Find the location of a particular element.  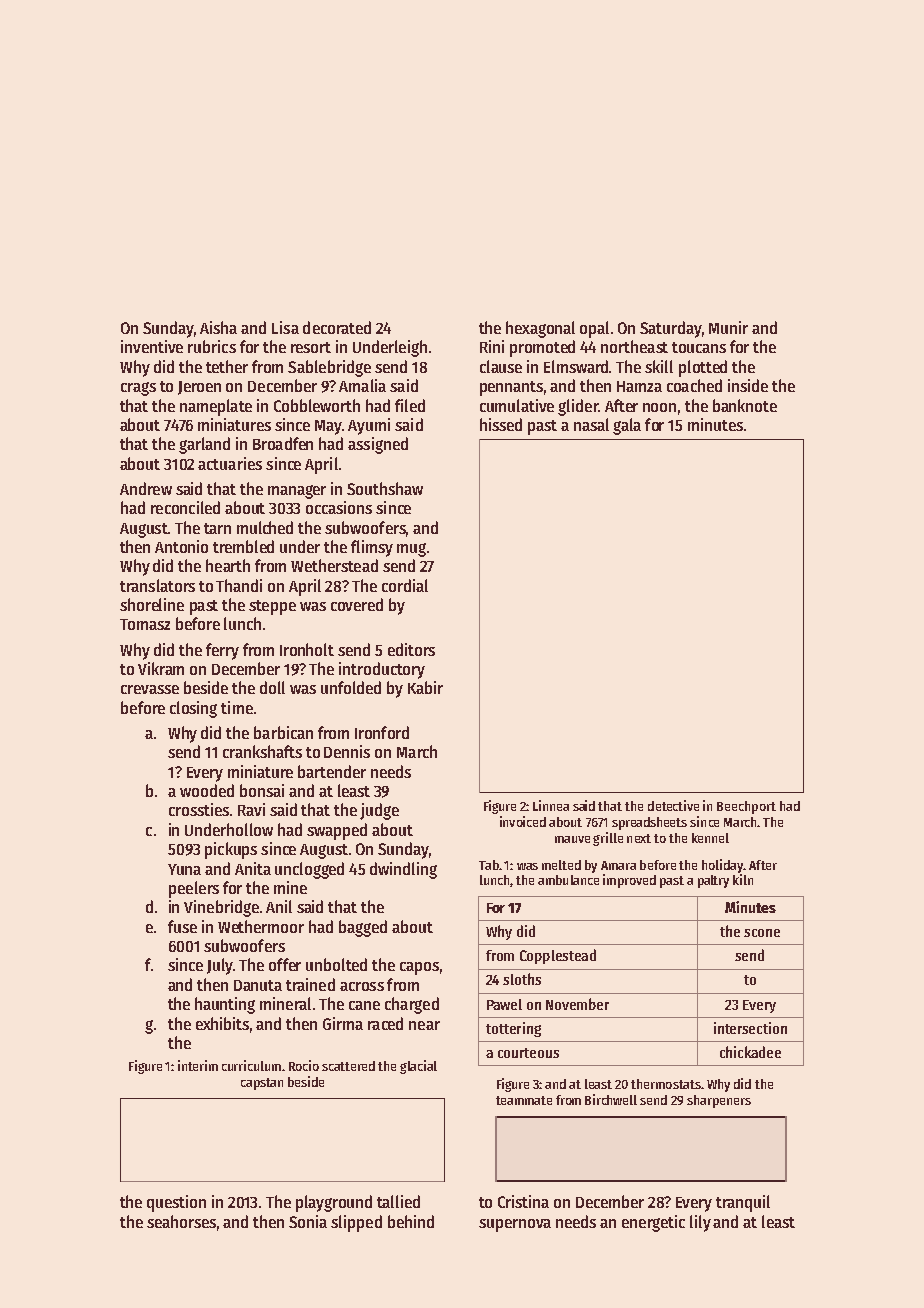

Copplestead is located at coordinates (558, 956).
